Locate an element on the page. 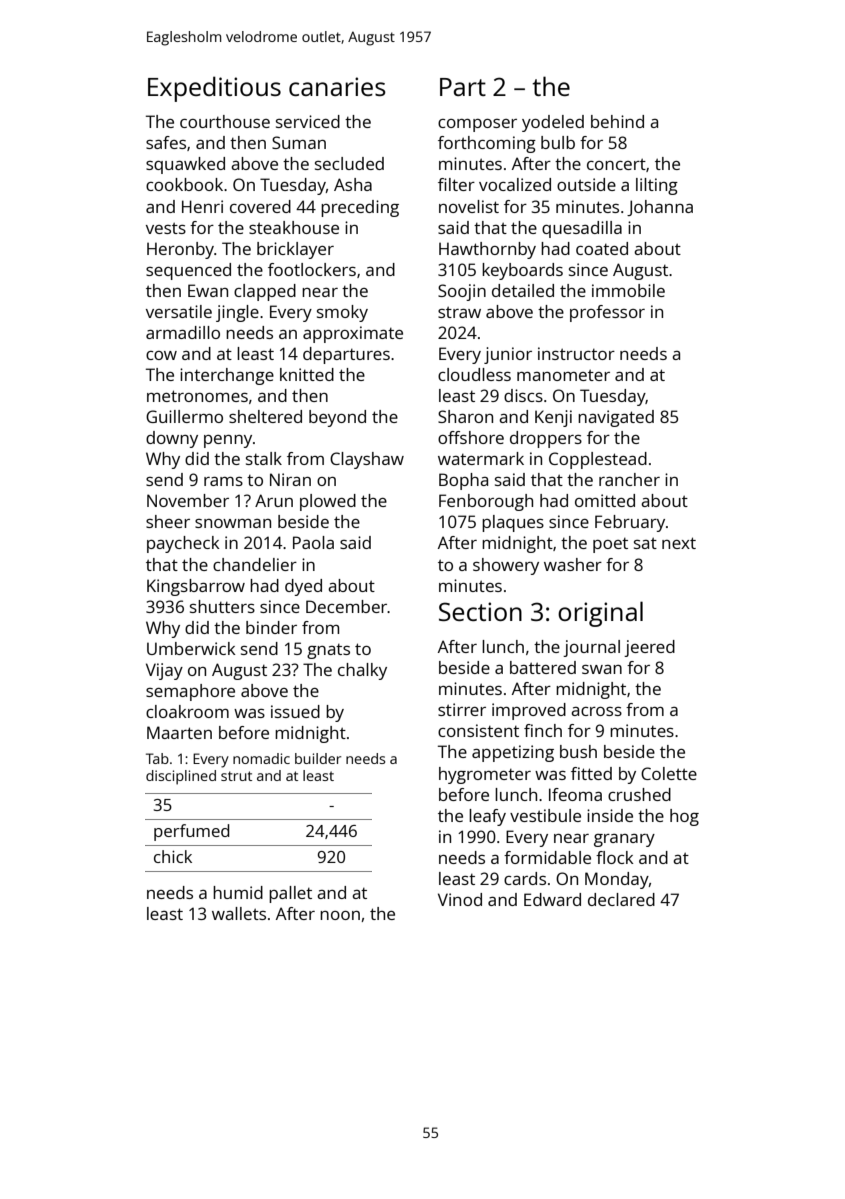 This document has height=1199, width=845. serviced is located at coordinates (308, 121).
